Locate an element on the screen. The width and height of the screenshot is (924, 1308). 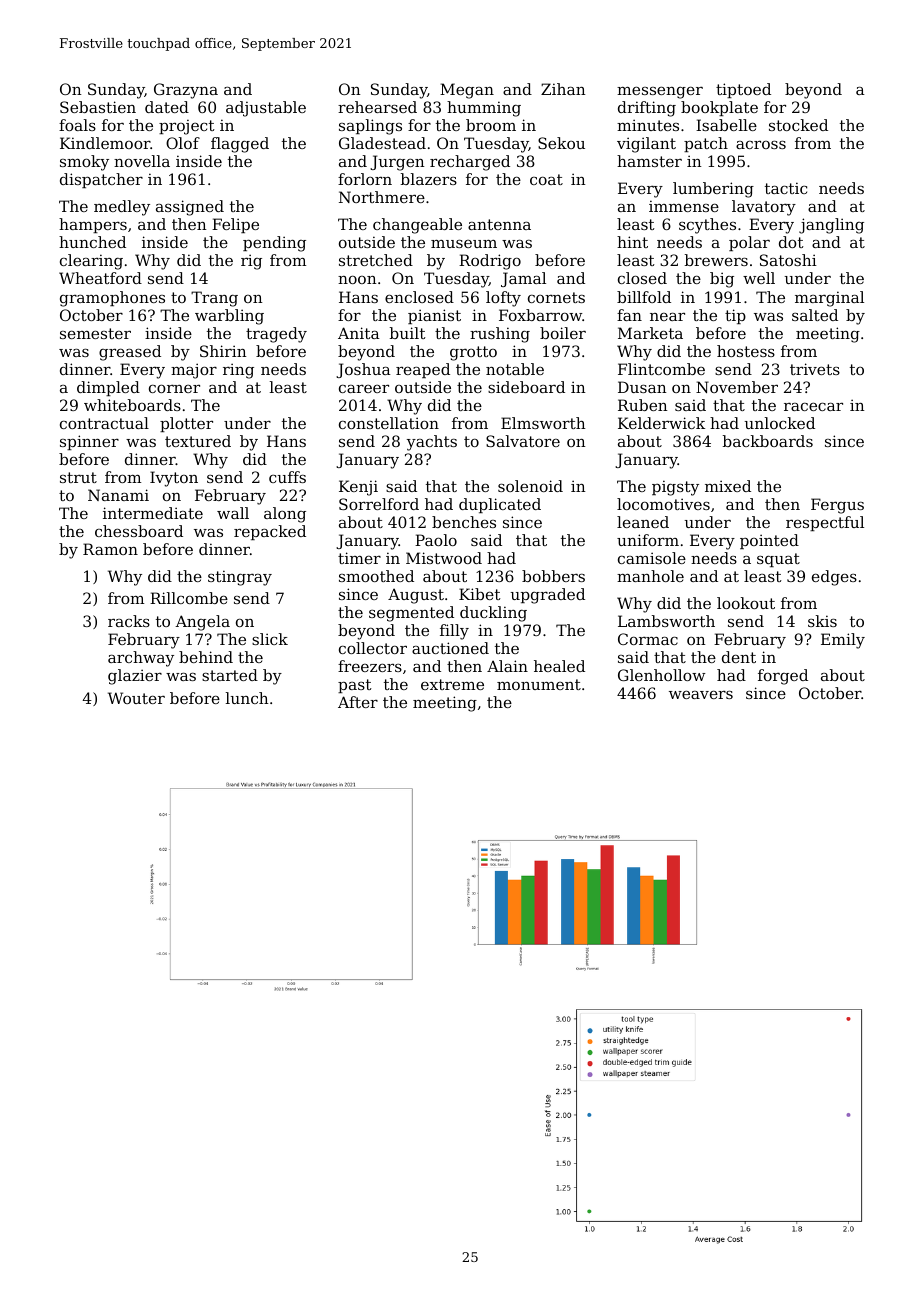
Trang is located at coordinates (214, 299).
